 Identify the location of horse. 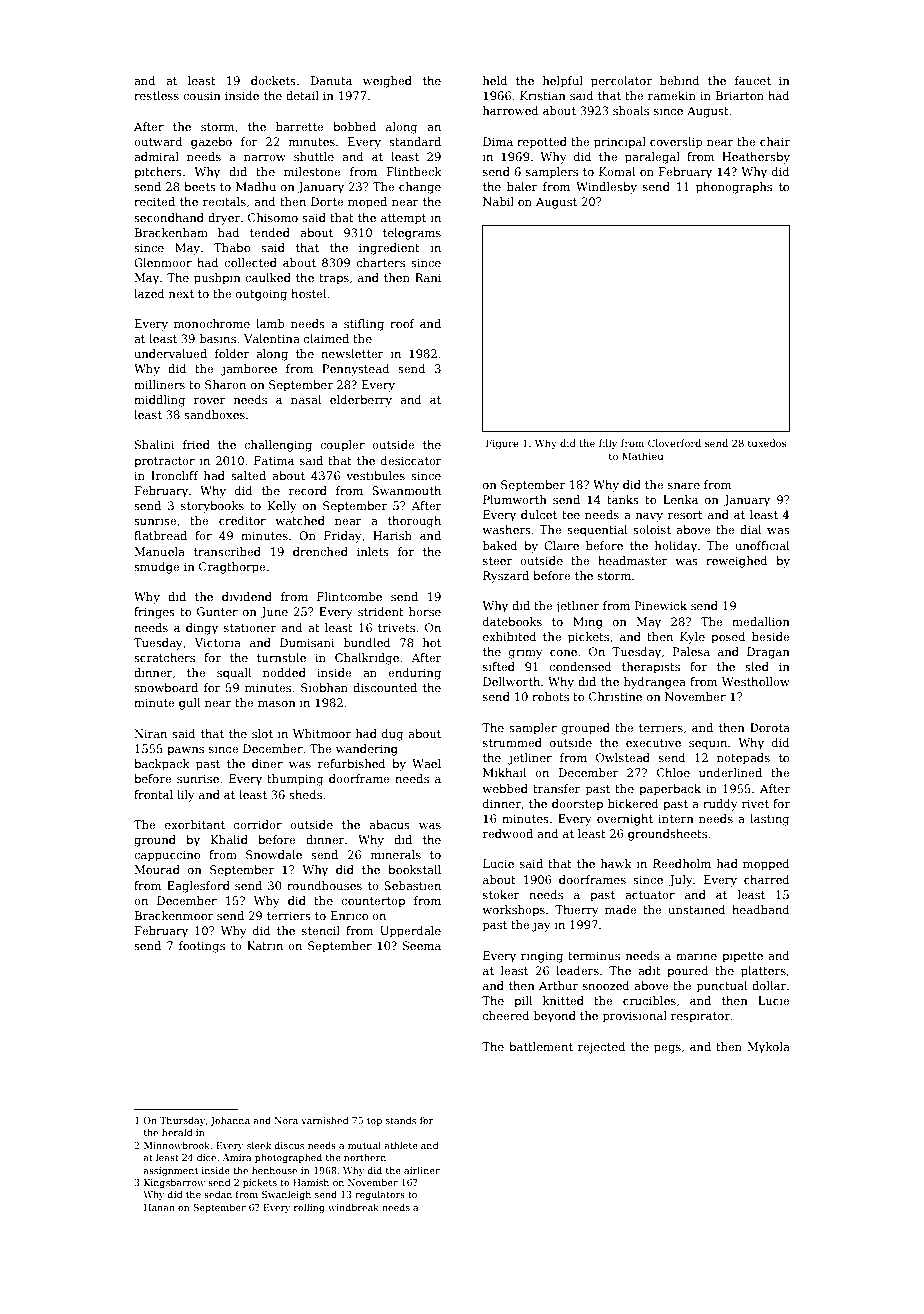
(425, 611).
